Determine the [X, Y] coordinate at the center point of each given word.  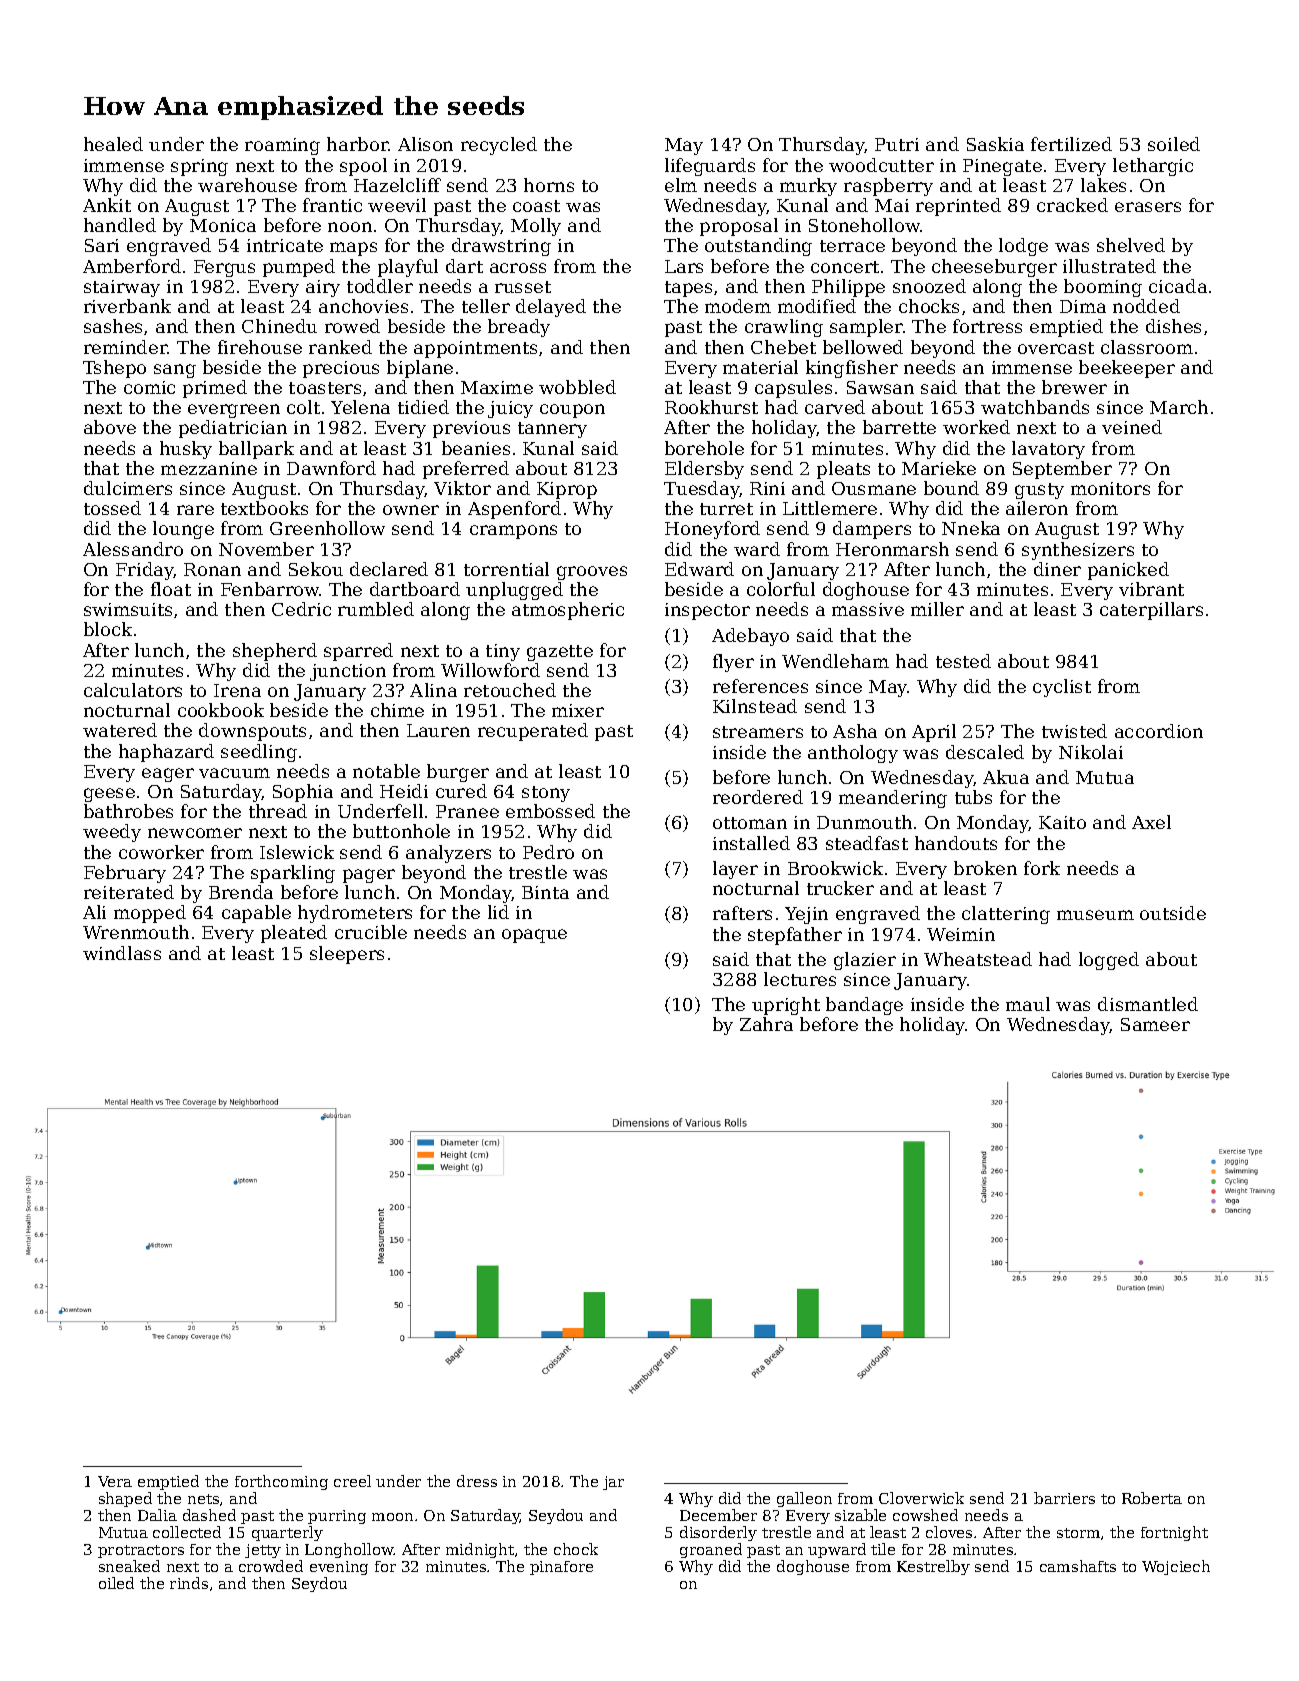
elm [681, 185]
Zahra [766, 1024]
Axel [1151, 822]
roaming [282, 146]
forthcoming [281, 1482]
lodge [1023, 247]
